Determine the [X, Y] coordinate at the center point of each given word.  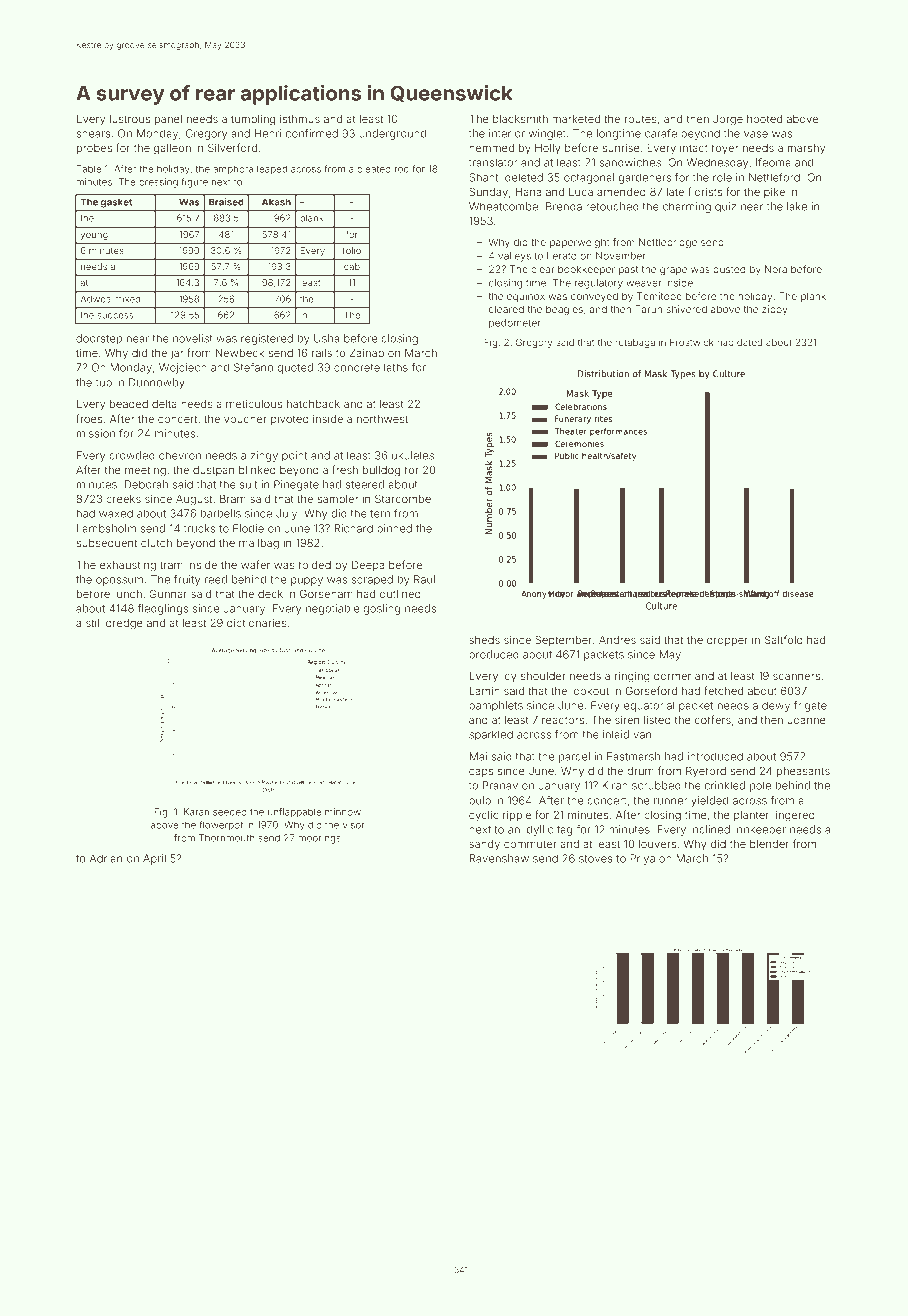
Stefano [254, 367]
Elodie [248, 528]
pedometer [515, 324]
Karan [196, 812]
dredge [124, 624]
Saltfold [784, 639]
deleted [524, 177]
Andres [617, 640]
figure [194, 183]
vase [756, 134]
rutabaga [635, 343]
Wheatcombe [503, 206]
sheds [484, 640]
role [722, 177]
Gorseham [326, 593]
